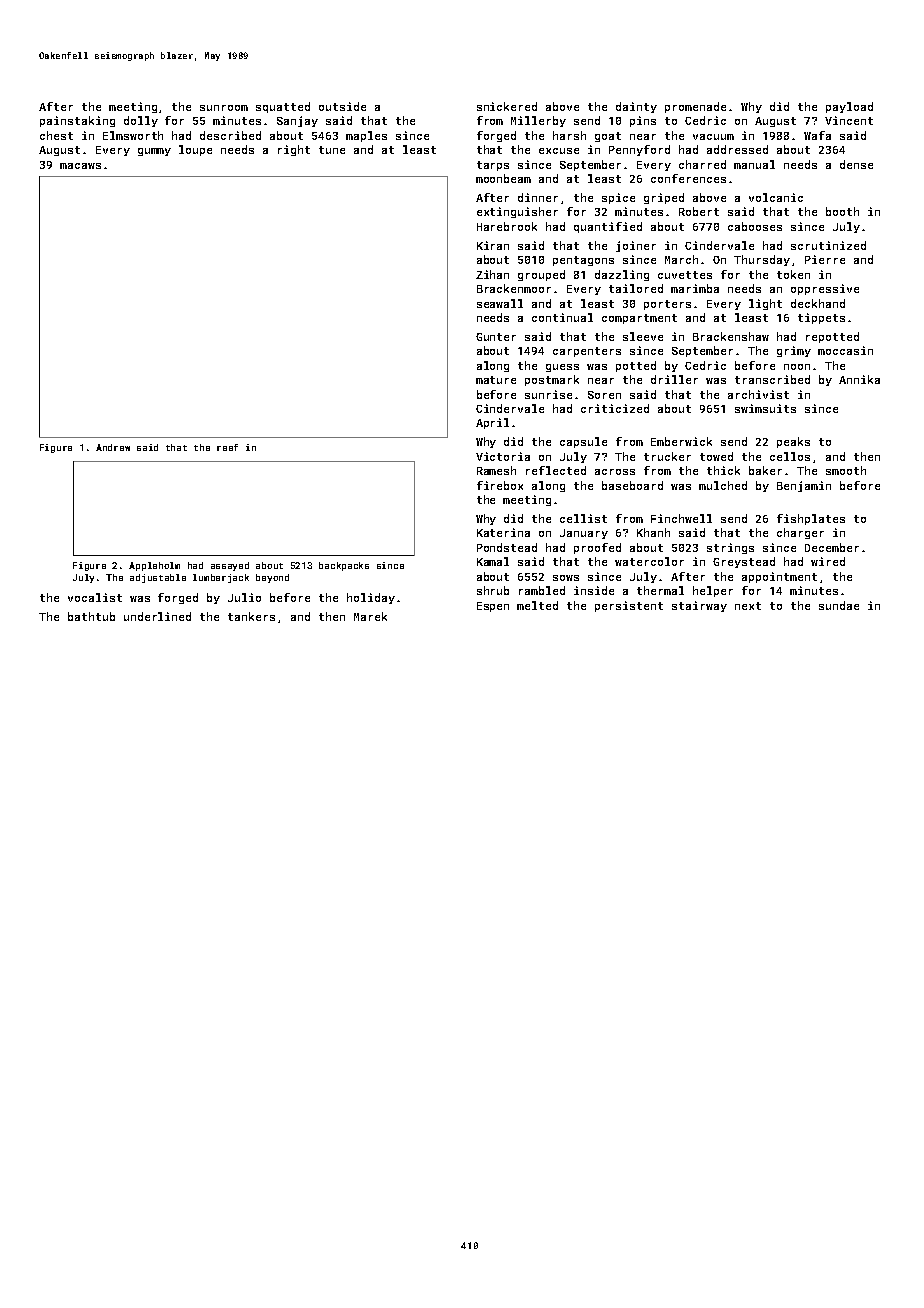  Describe the element at coordinates (493, 245) in the image. I see `Kiran` at that location.
